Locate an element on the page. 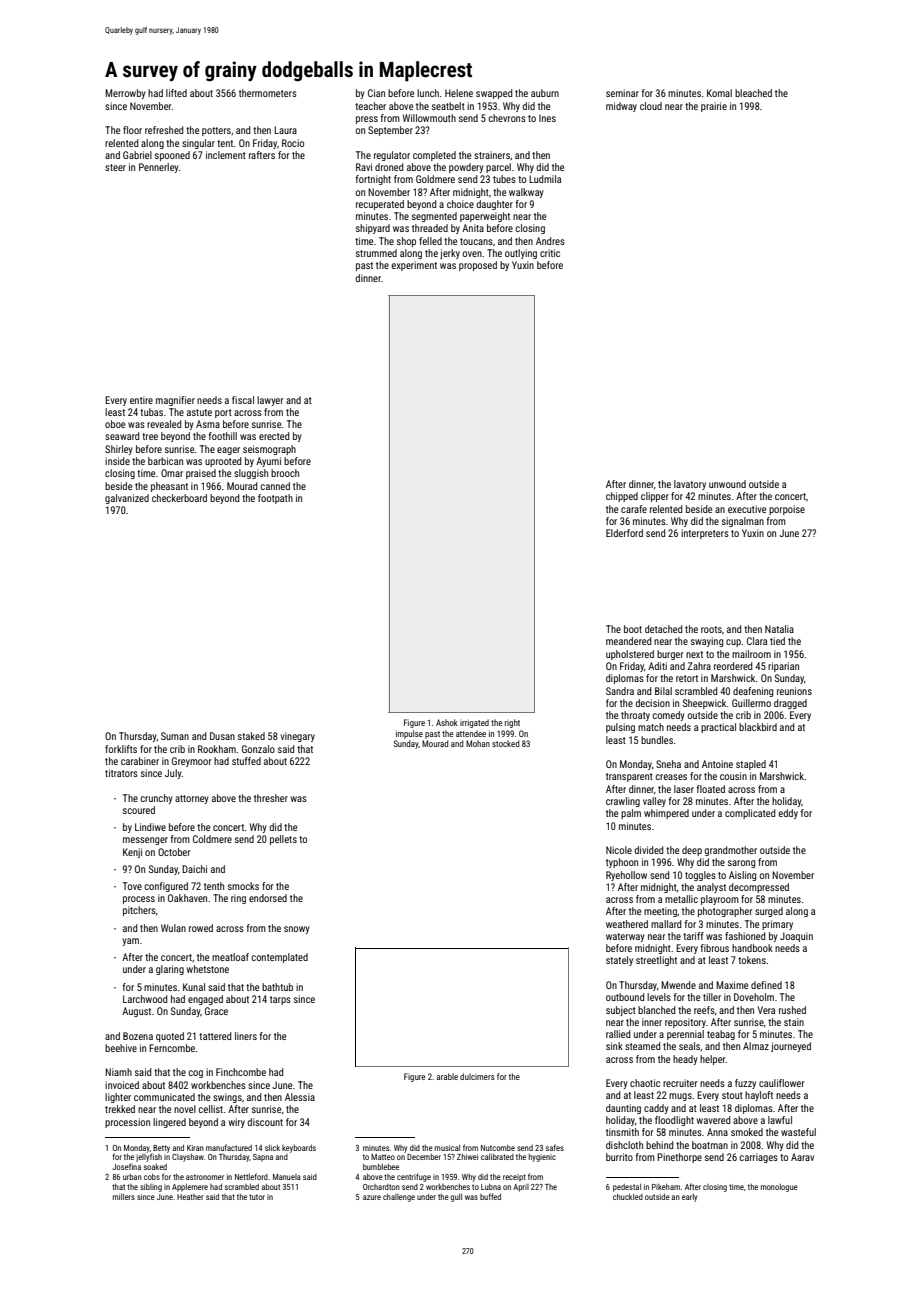  Pikeham is located at coordinates (666, 1187).
